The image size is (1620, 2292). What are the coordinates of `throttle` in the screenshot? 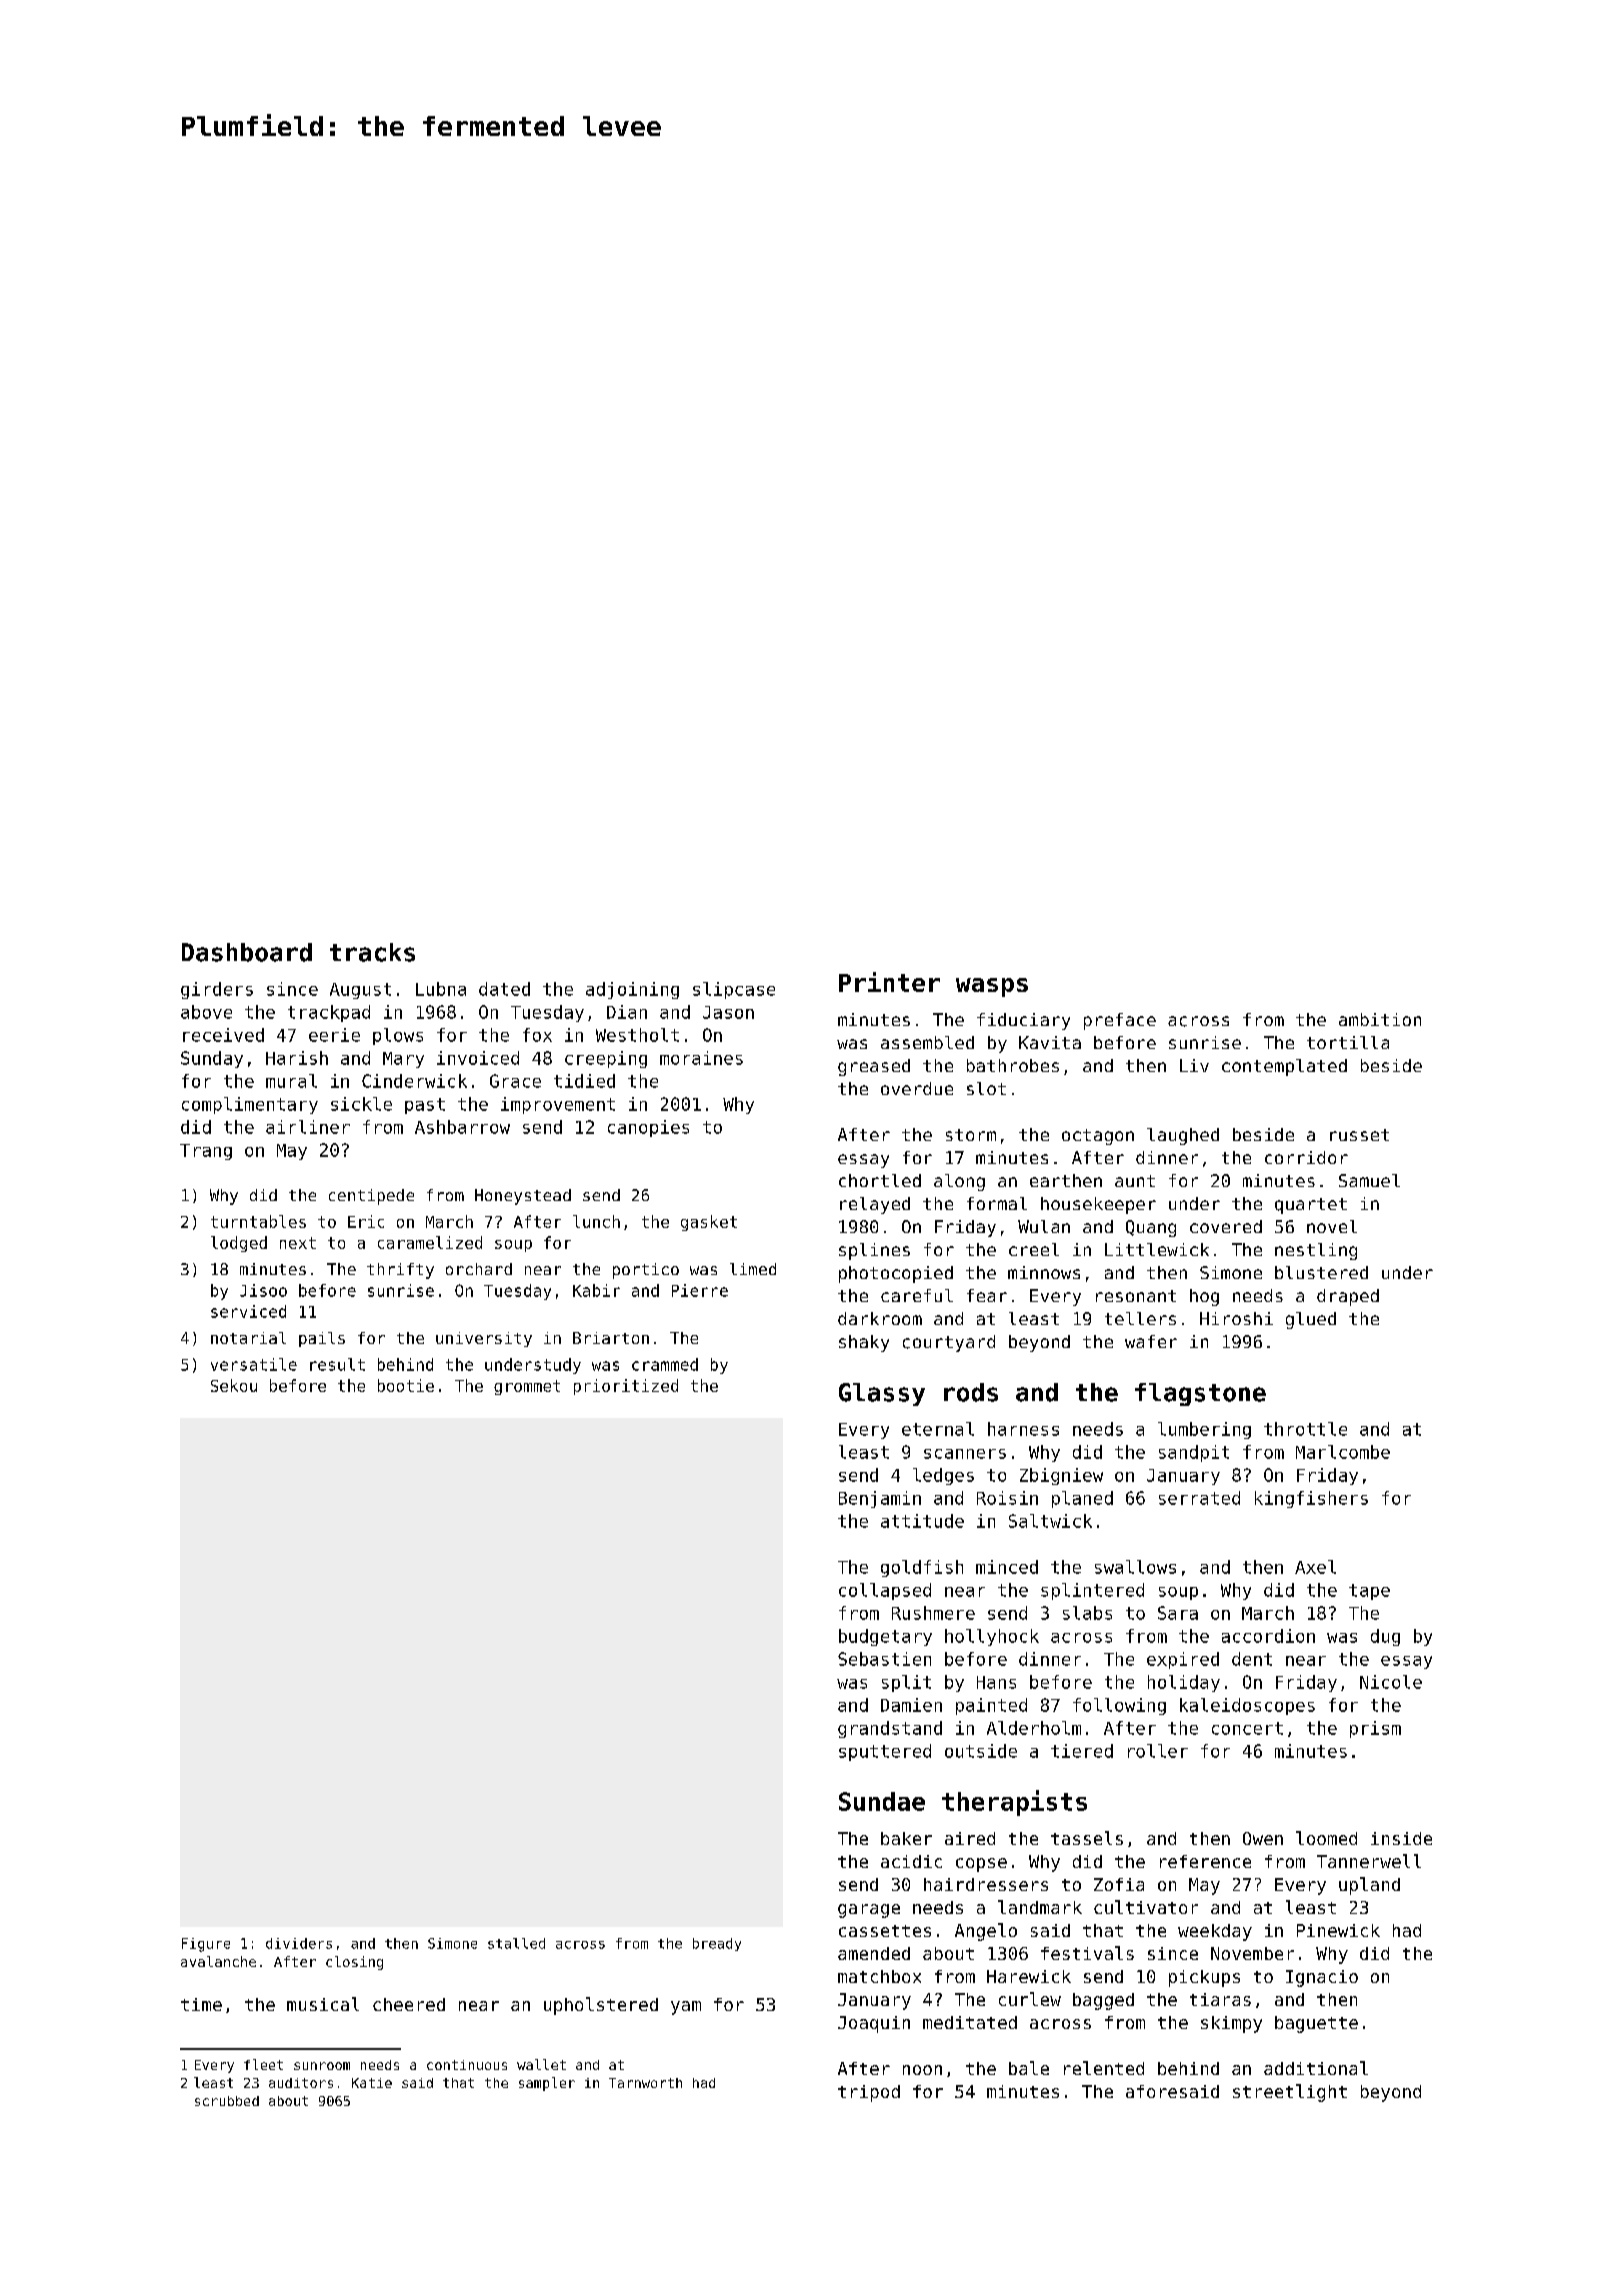 It's located at (1305, 1429).
